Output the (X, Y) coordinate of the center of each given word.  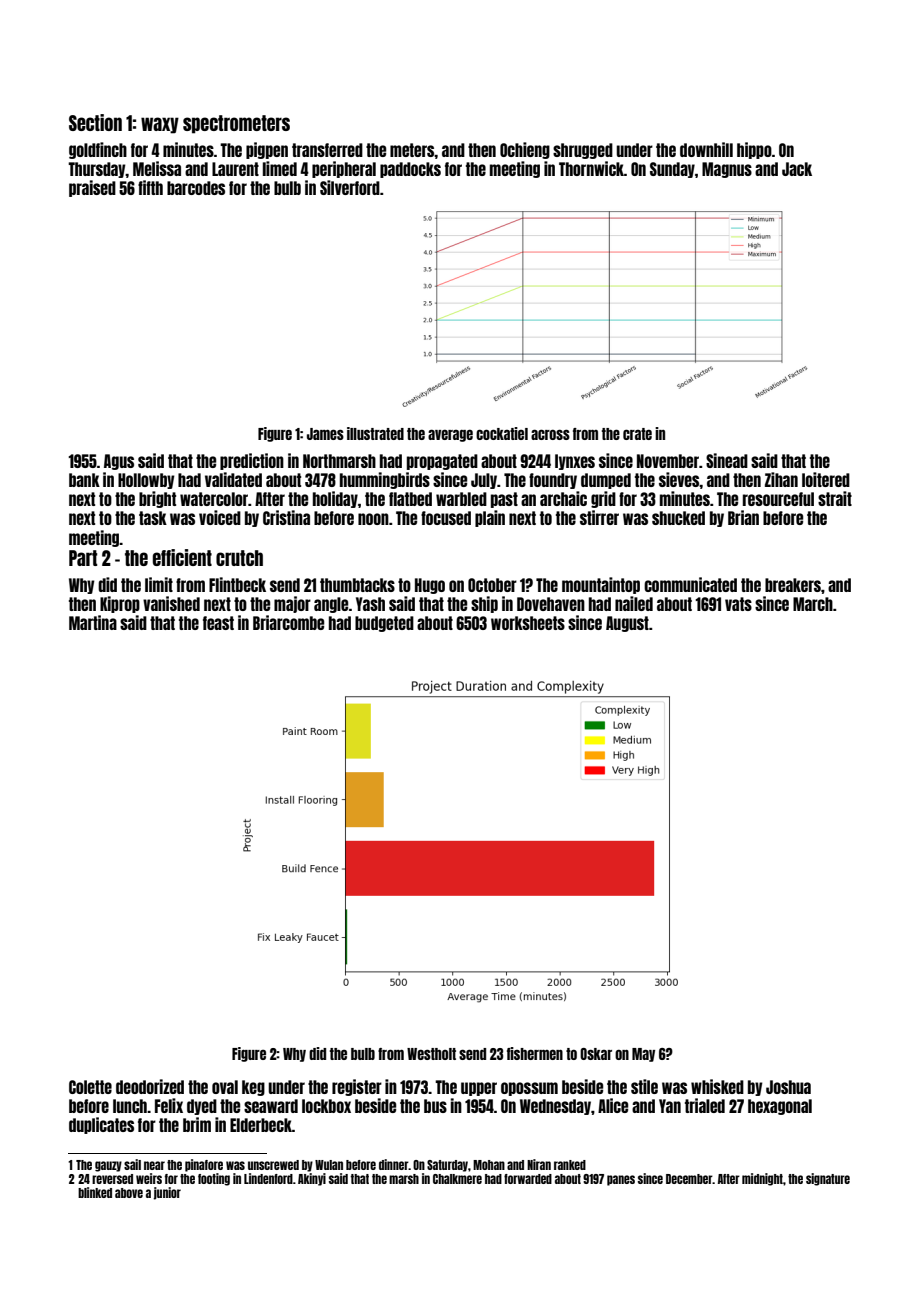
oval (225, 1087)
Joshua (788, 1087)
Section (95, 122)
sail (132, 1164)
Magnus (727, 170)
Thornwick (591, 168)
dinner (393, 1164)
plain (490, 518)
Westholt (431, 1054)
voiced (220, 517)
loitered (826, 479)
